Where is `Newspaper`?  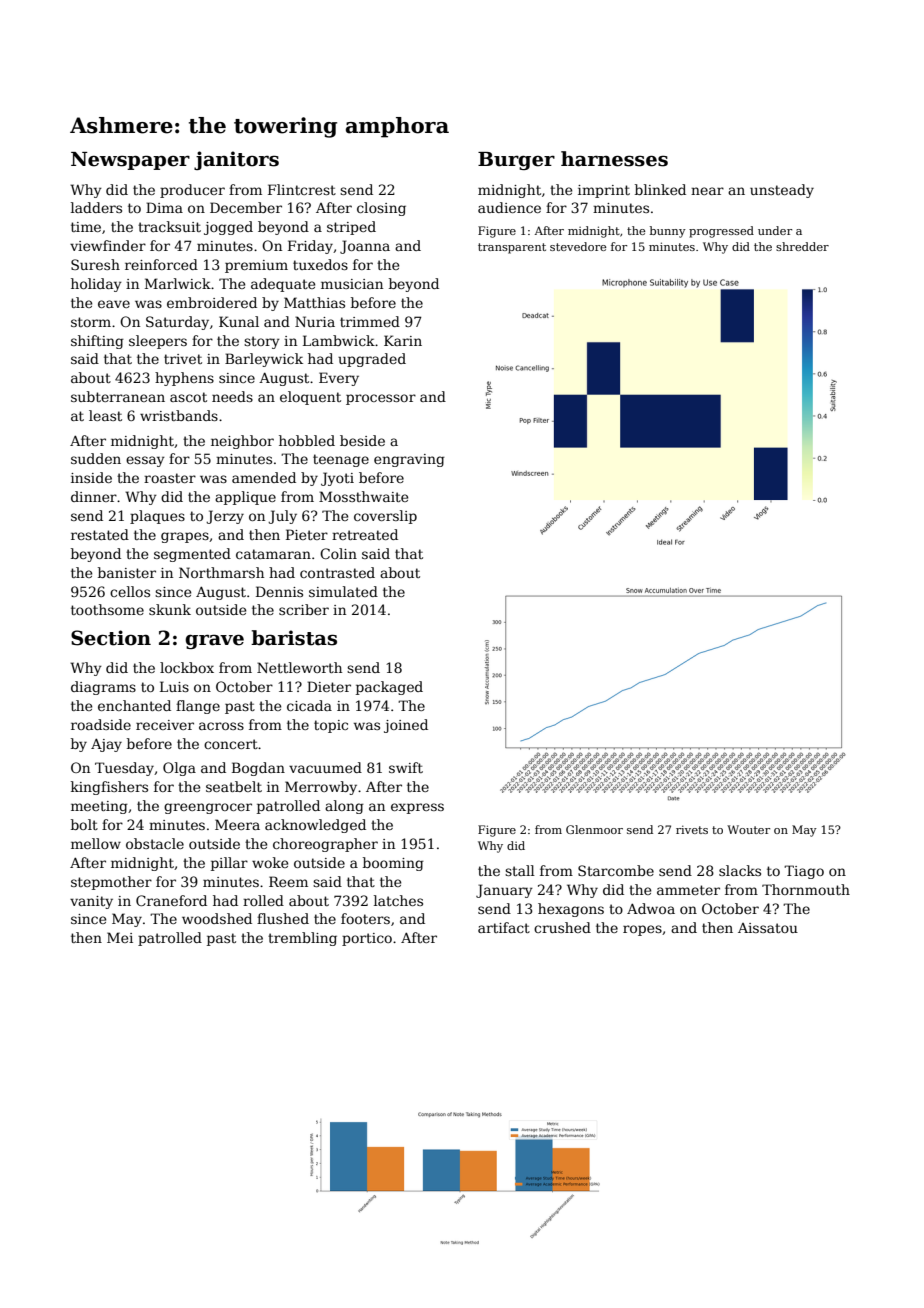
Newspaper is located at coordinates (130, 161).
